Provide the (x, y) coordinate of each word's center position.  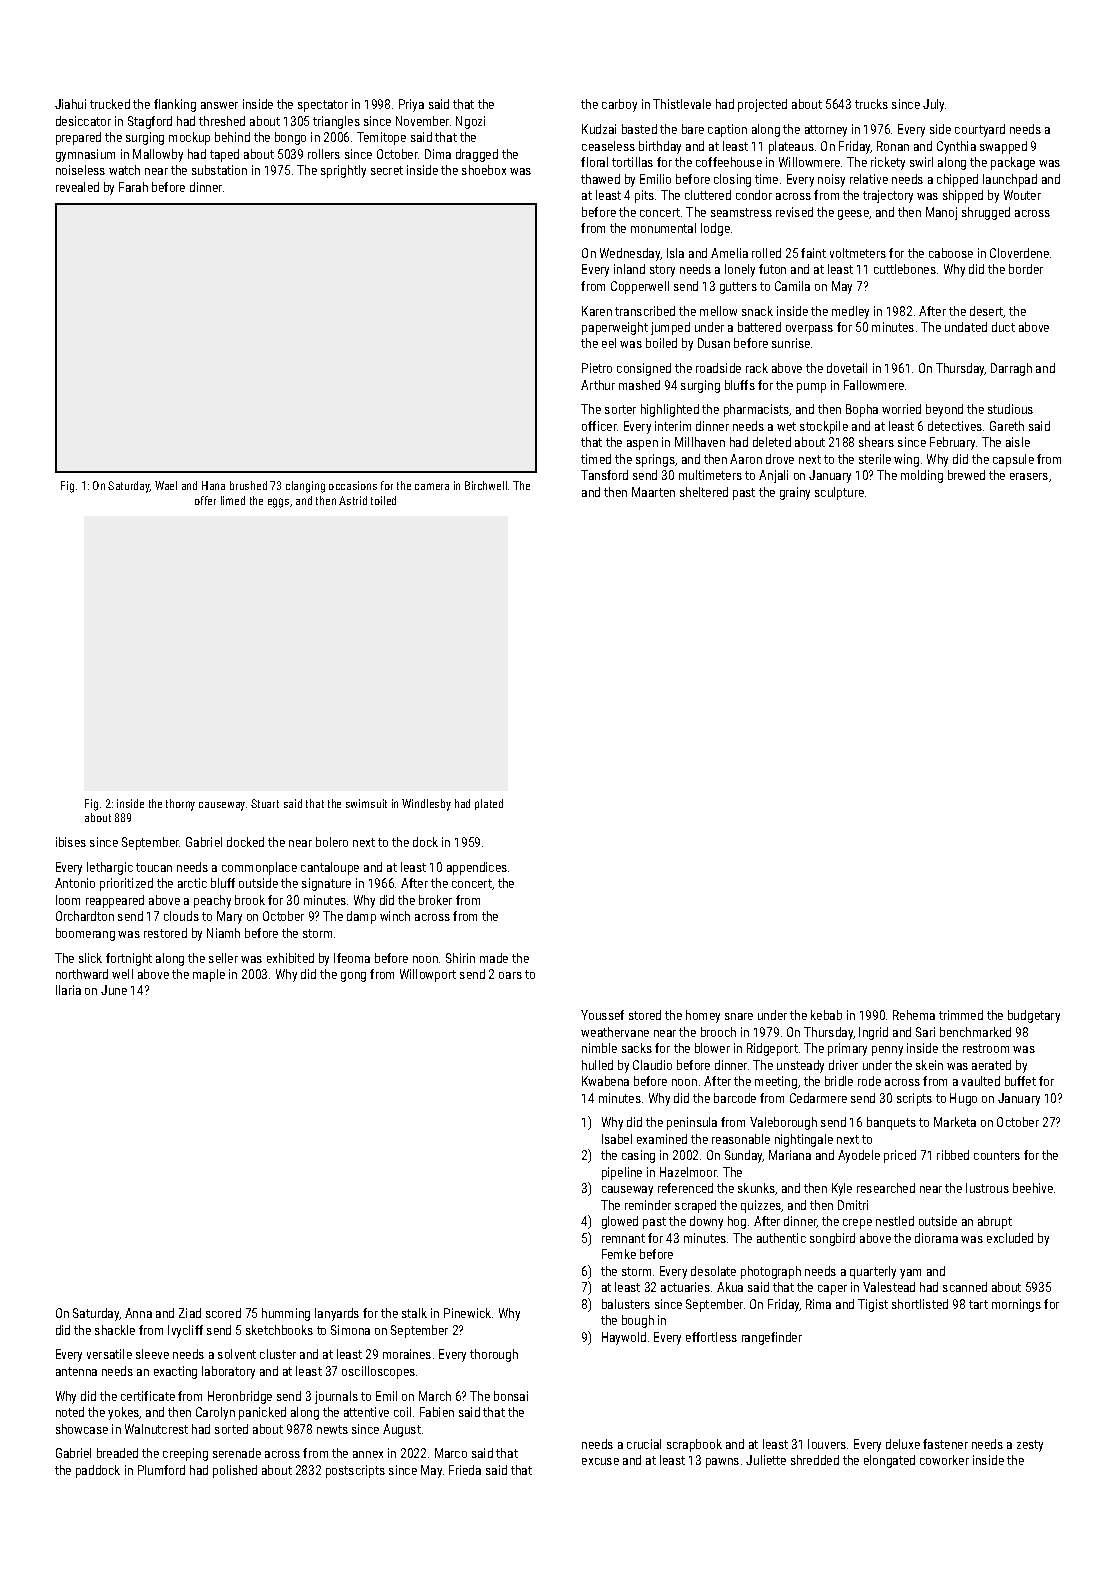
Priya (411, 105)
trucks (871, 104)
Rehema (914, 1015)
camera (432, 486)
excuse (600, 1461)
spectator (323, 106)
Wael (166, 485)
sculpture (839, 493)
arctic (192, 883)
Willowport (428, 975)
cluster (278, 1354)
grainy (795, 493)
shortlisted (920, 1304)
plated (489, 804)
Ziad (190, 1313)
